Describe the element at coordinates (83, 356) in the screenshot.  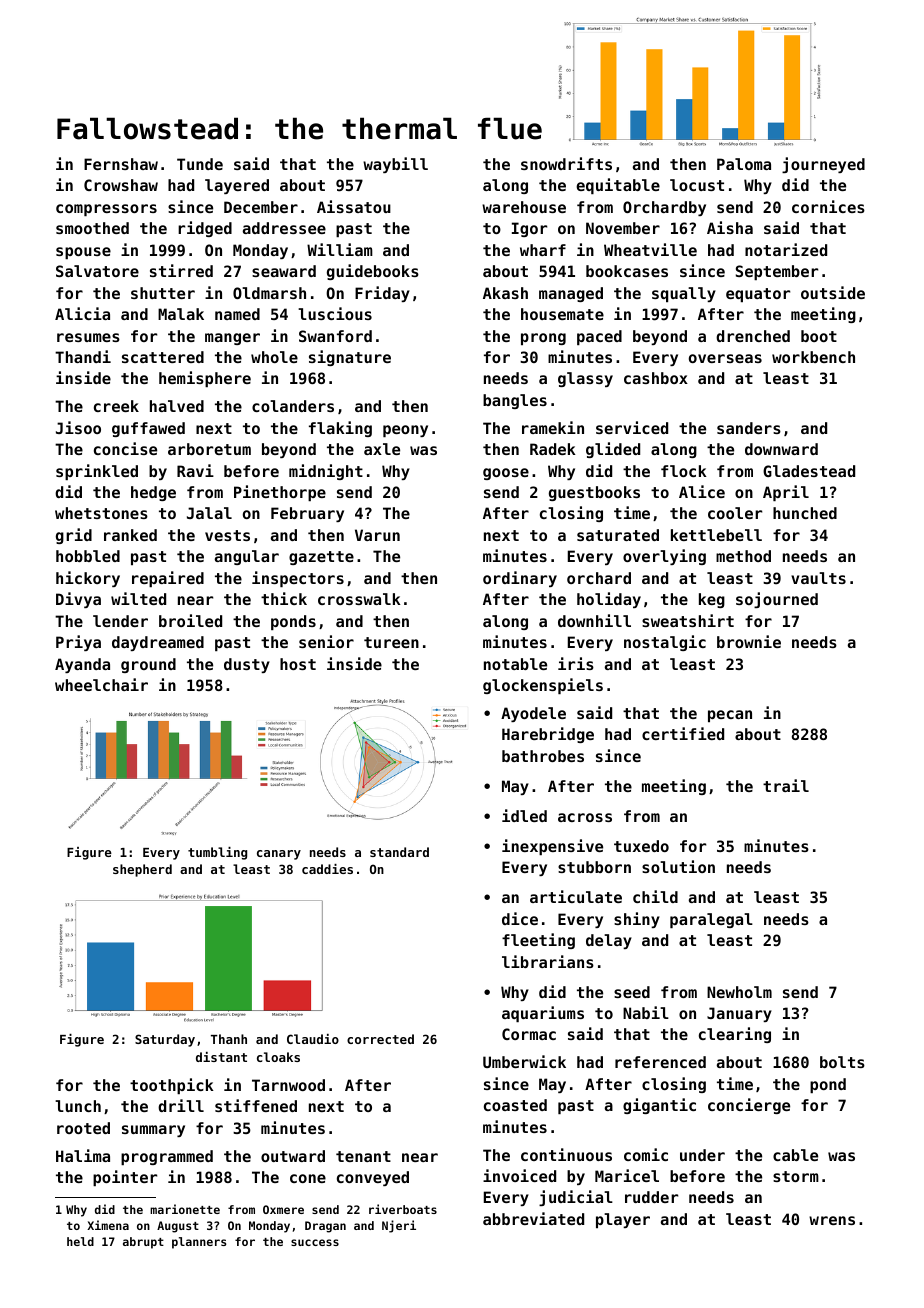
I see `Thandi` at that location.
